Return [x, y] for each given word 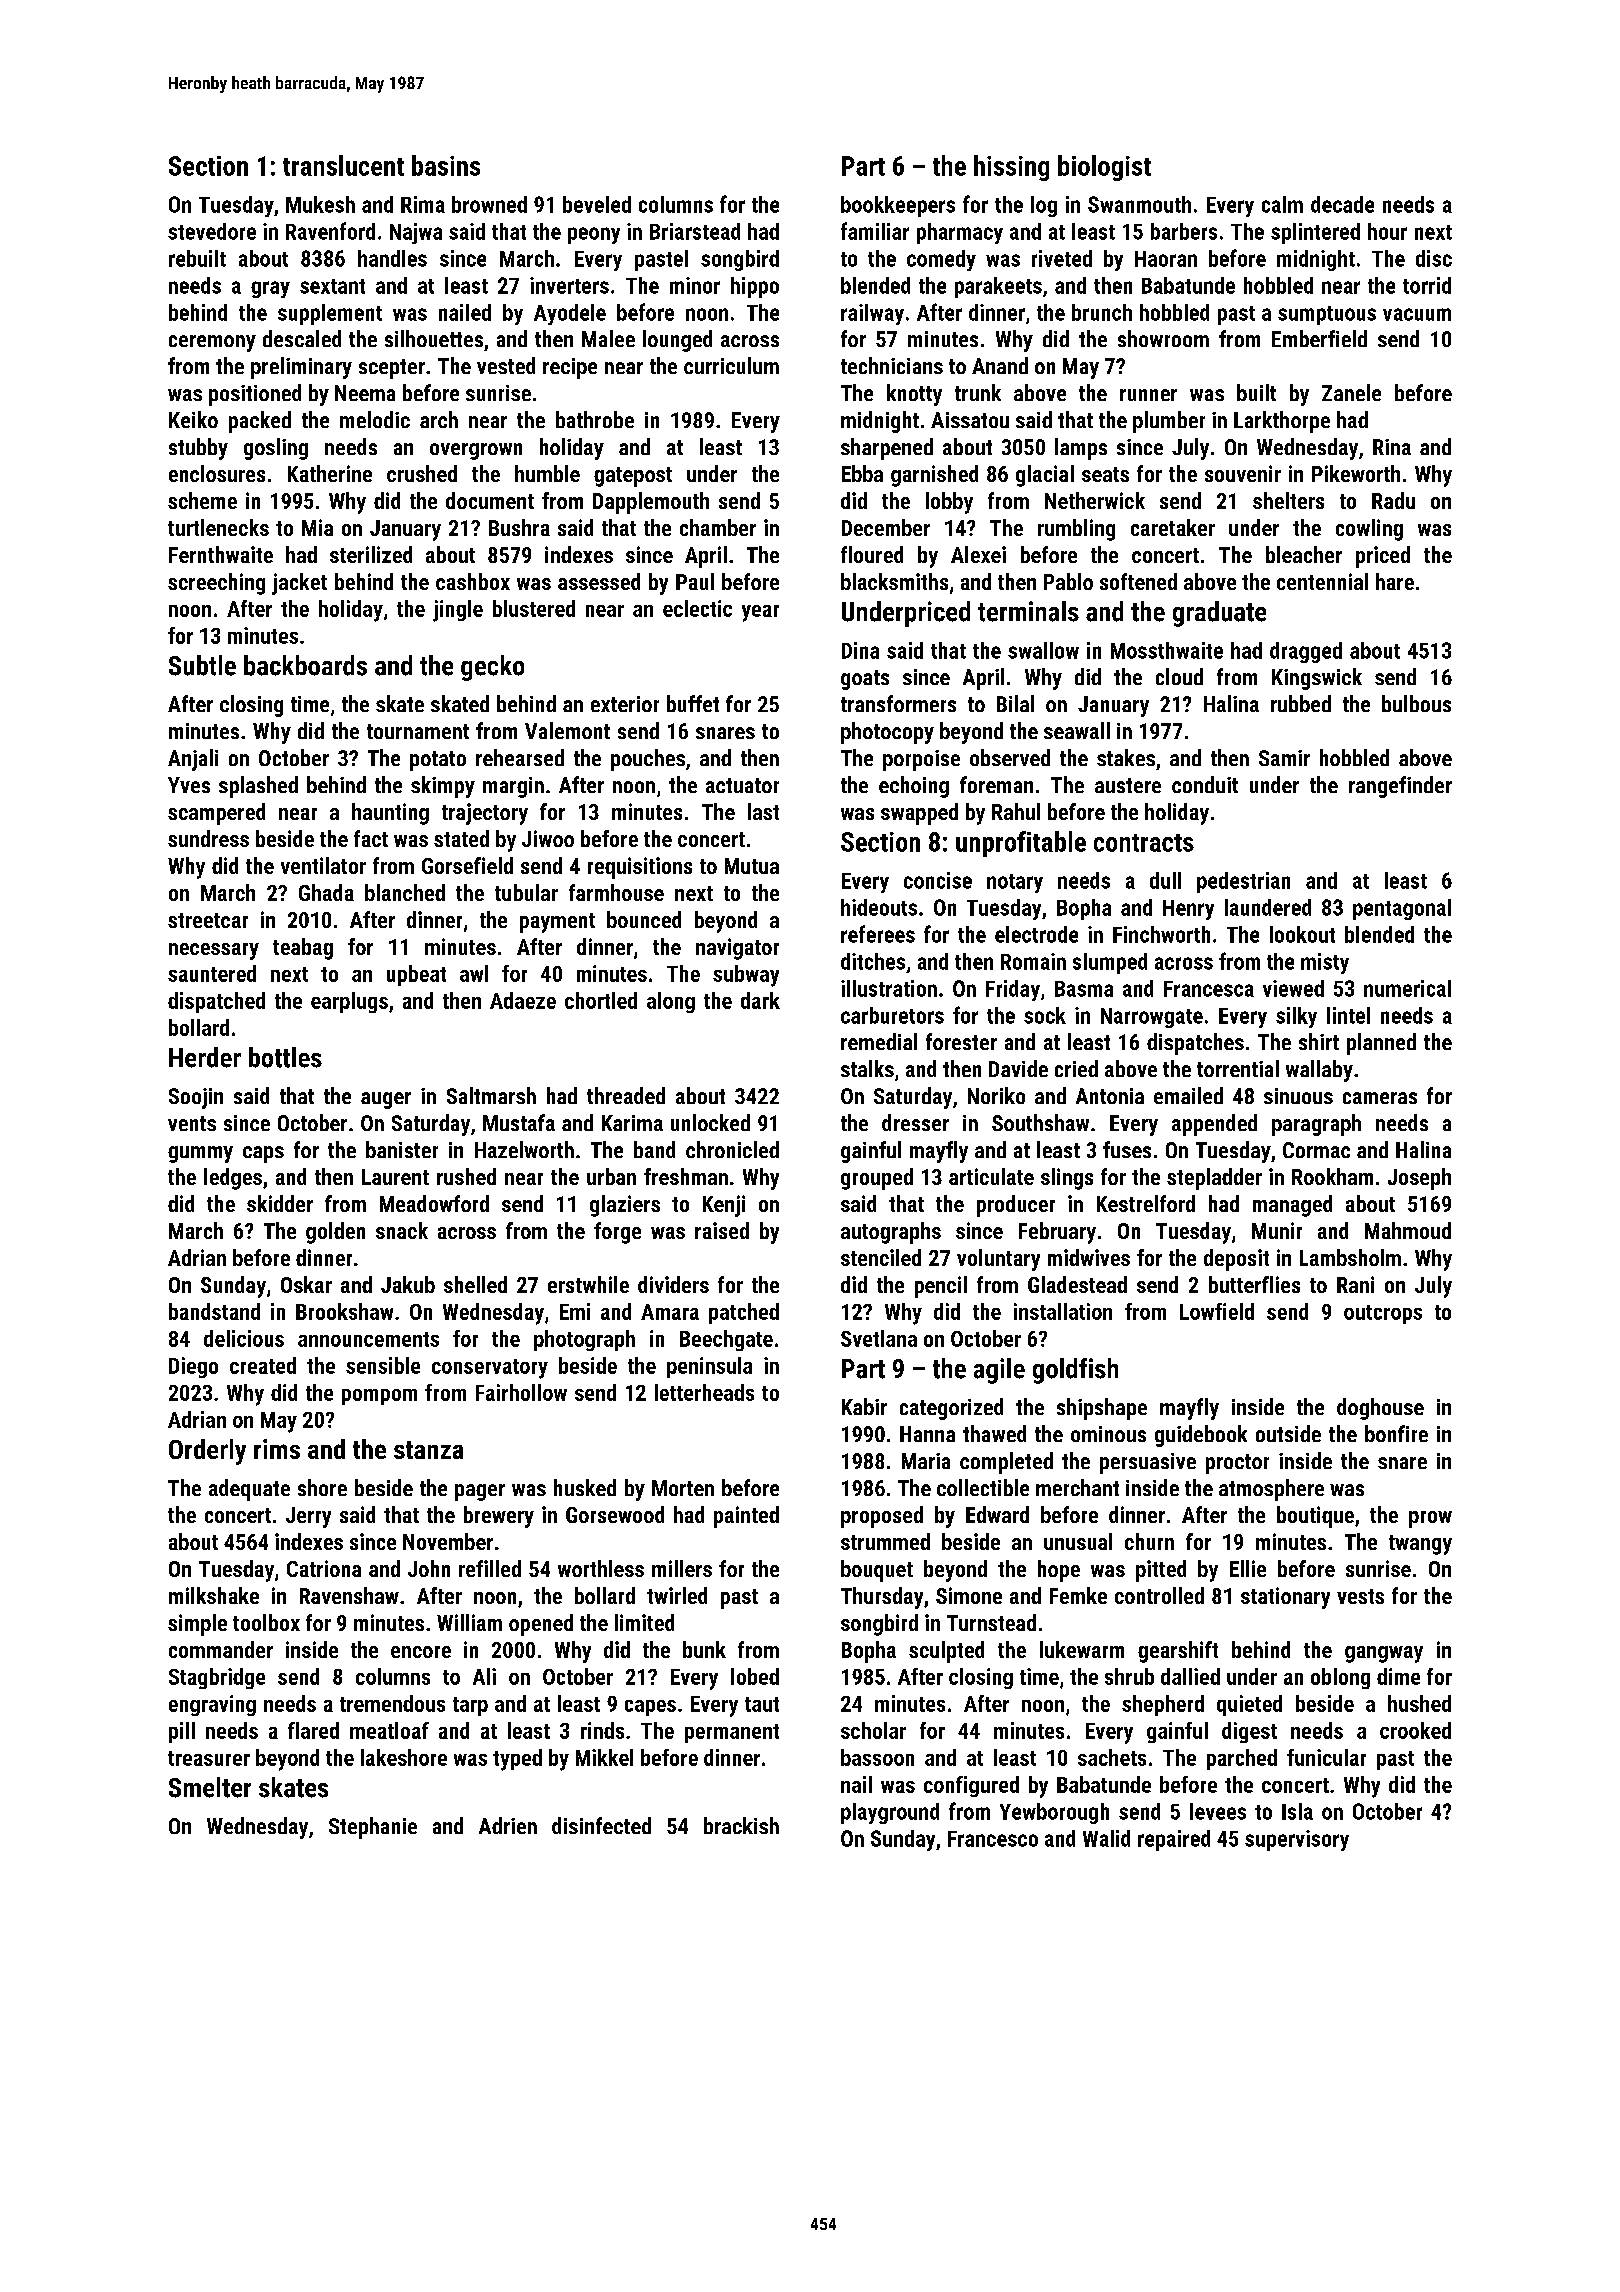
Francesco [993, 1839]
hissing [1011, 168]
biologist [1104, 168]
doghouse [1380, 1409]
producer [1016, 1206]
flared [313, 1730]
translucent [343, 165]
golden [335, 1233]
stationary [1285, 1598]
